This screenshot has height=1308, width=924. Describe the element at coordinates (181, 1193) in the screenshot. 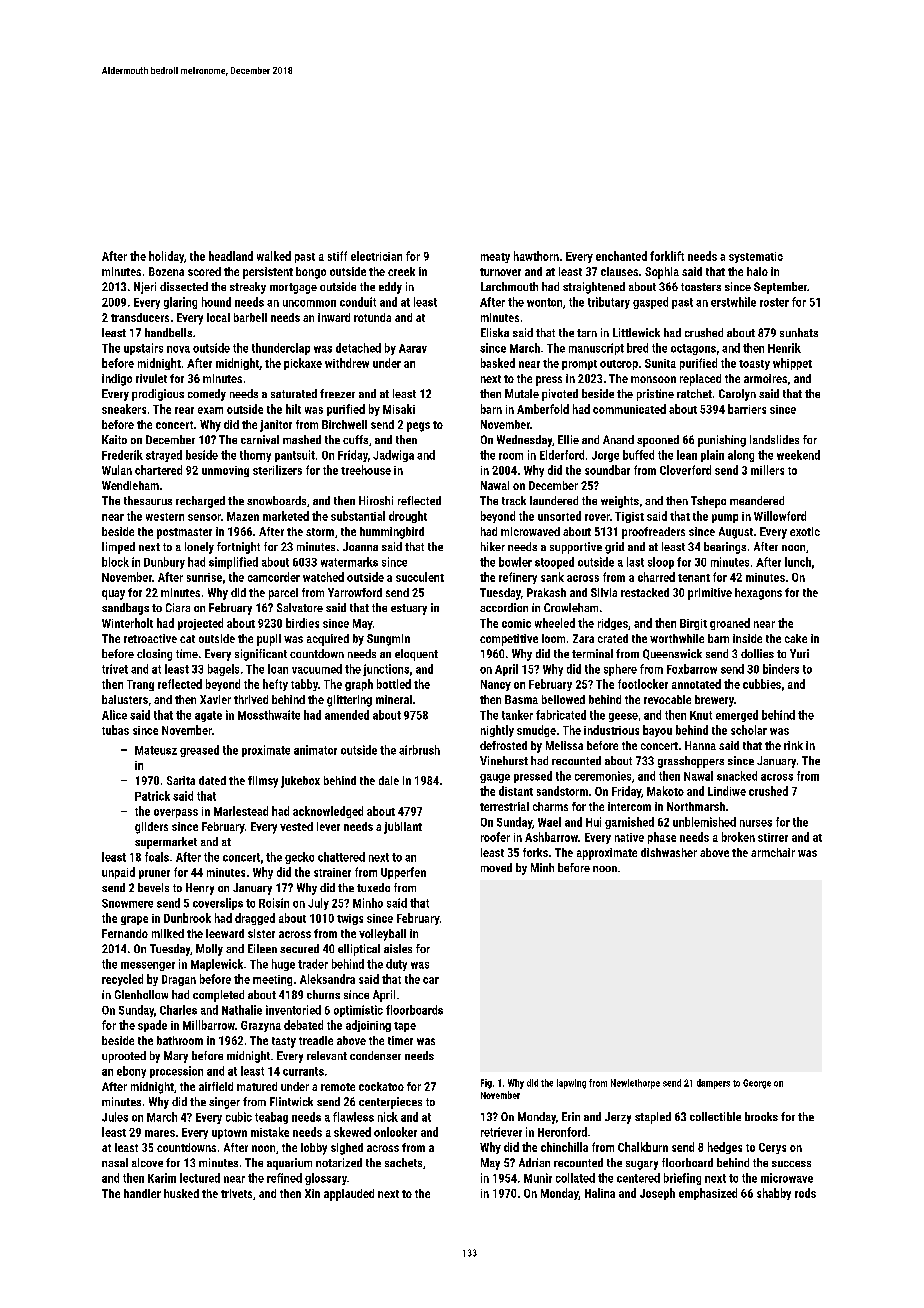

I see `husked` at that location.
